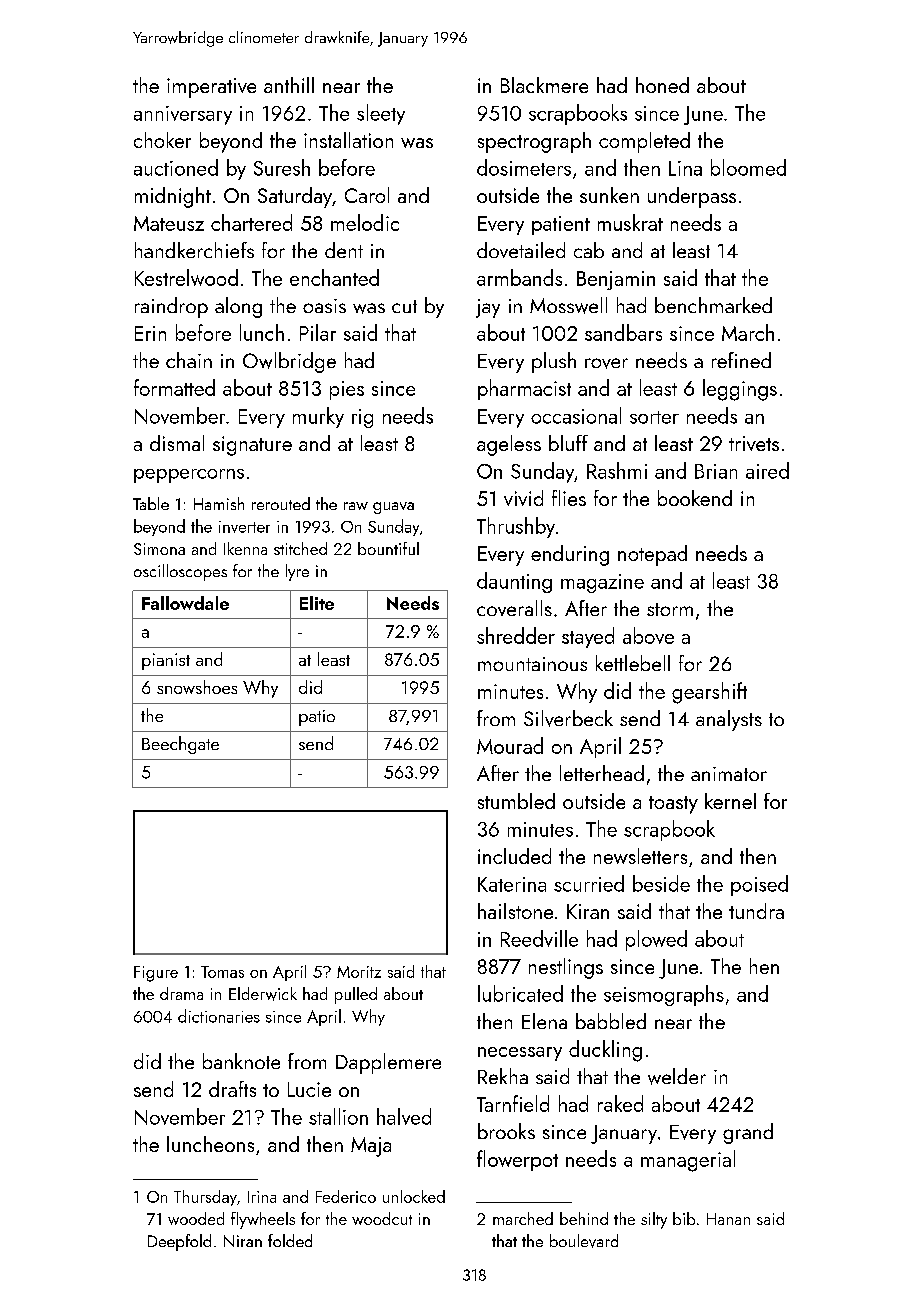  What do you see at coordinates (414, 1196) in the screenshot?
I see `unlocked` at bounding box center [414, 1196].
